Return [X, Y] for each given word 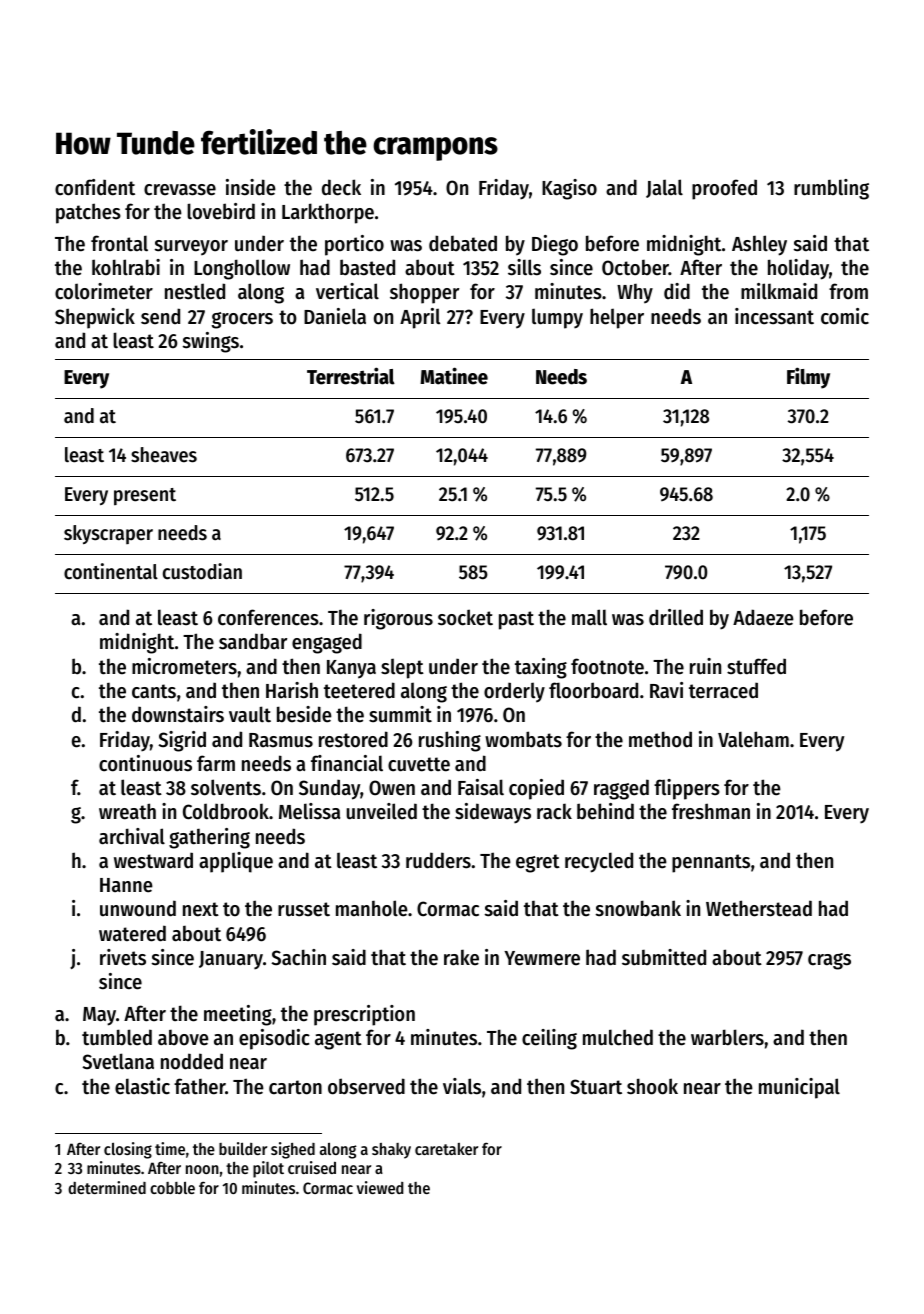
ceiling [549, 1039]
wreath [127, 811]
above [183, 1038]
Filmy [808, 378]
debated [463, 243]
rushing [450, 741]
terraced [723, 690]
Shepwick [95, 318]
